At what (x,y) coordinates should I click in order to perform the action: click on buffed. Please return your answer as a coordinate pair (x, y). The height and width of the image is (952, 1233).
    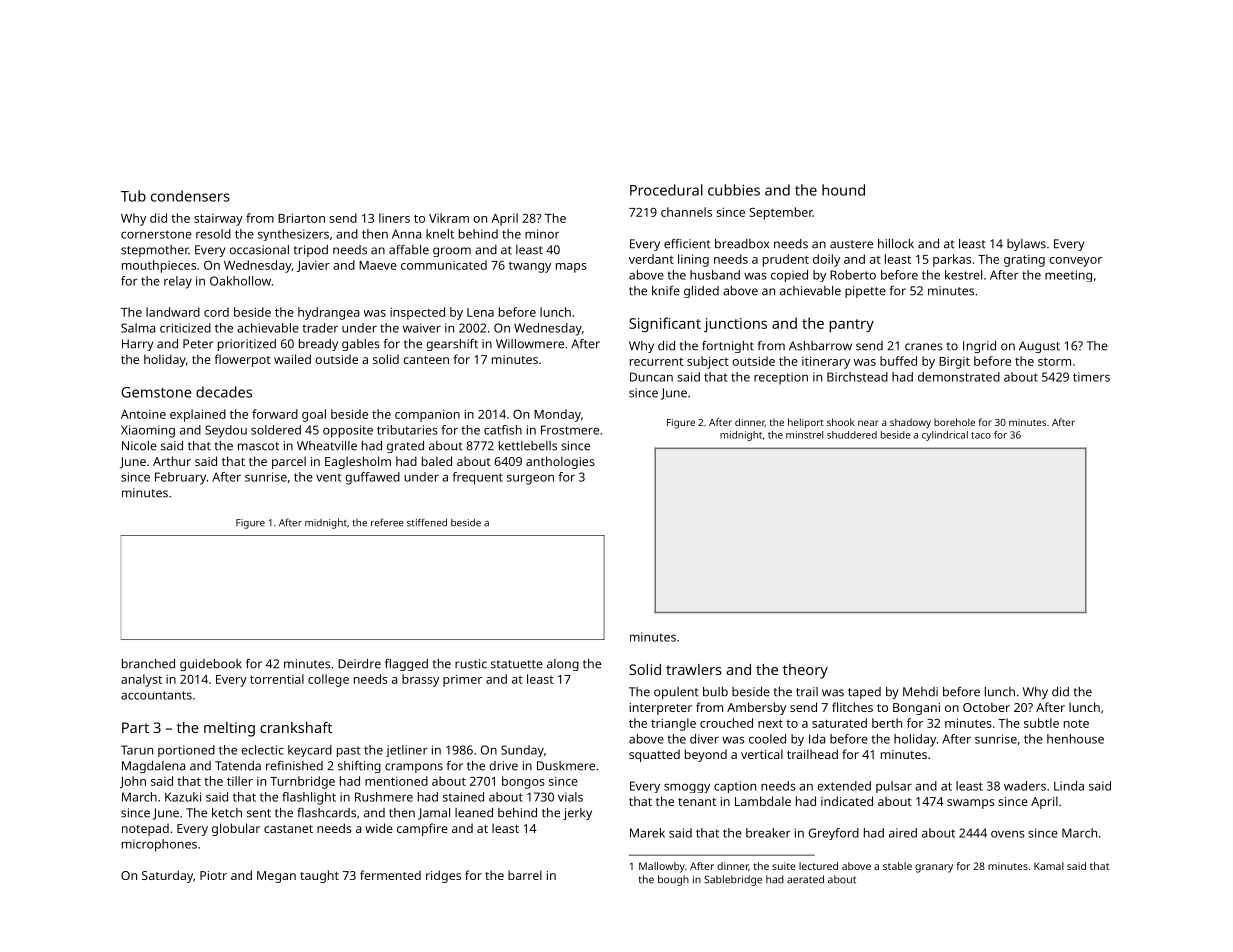
    Looking at the image, I should click on (898, 361).
